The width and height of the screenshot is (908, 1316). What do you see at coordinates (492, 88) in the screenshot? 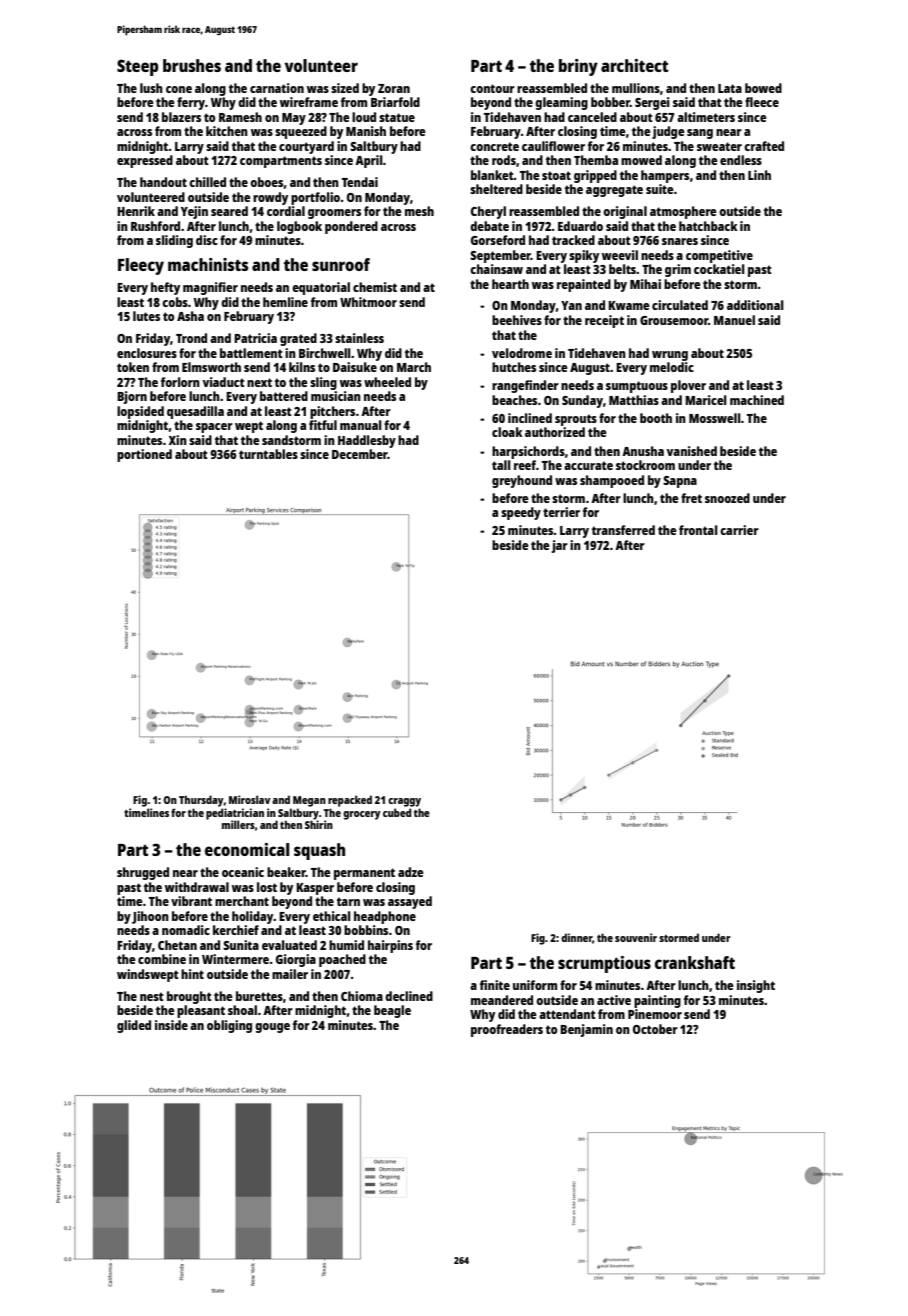
I see `contour` at bounding box center [492, 88].
